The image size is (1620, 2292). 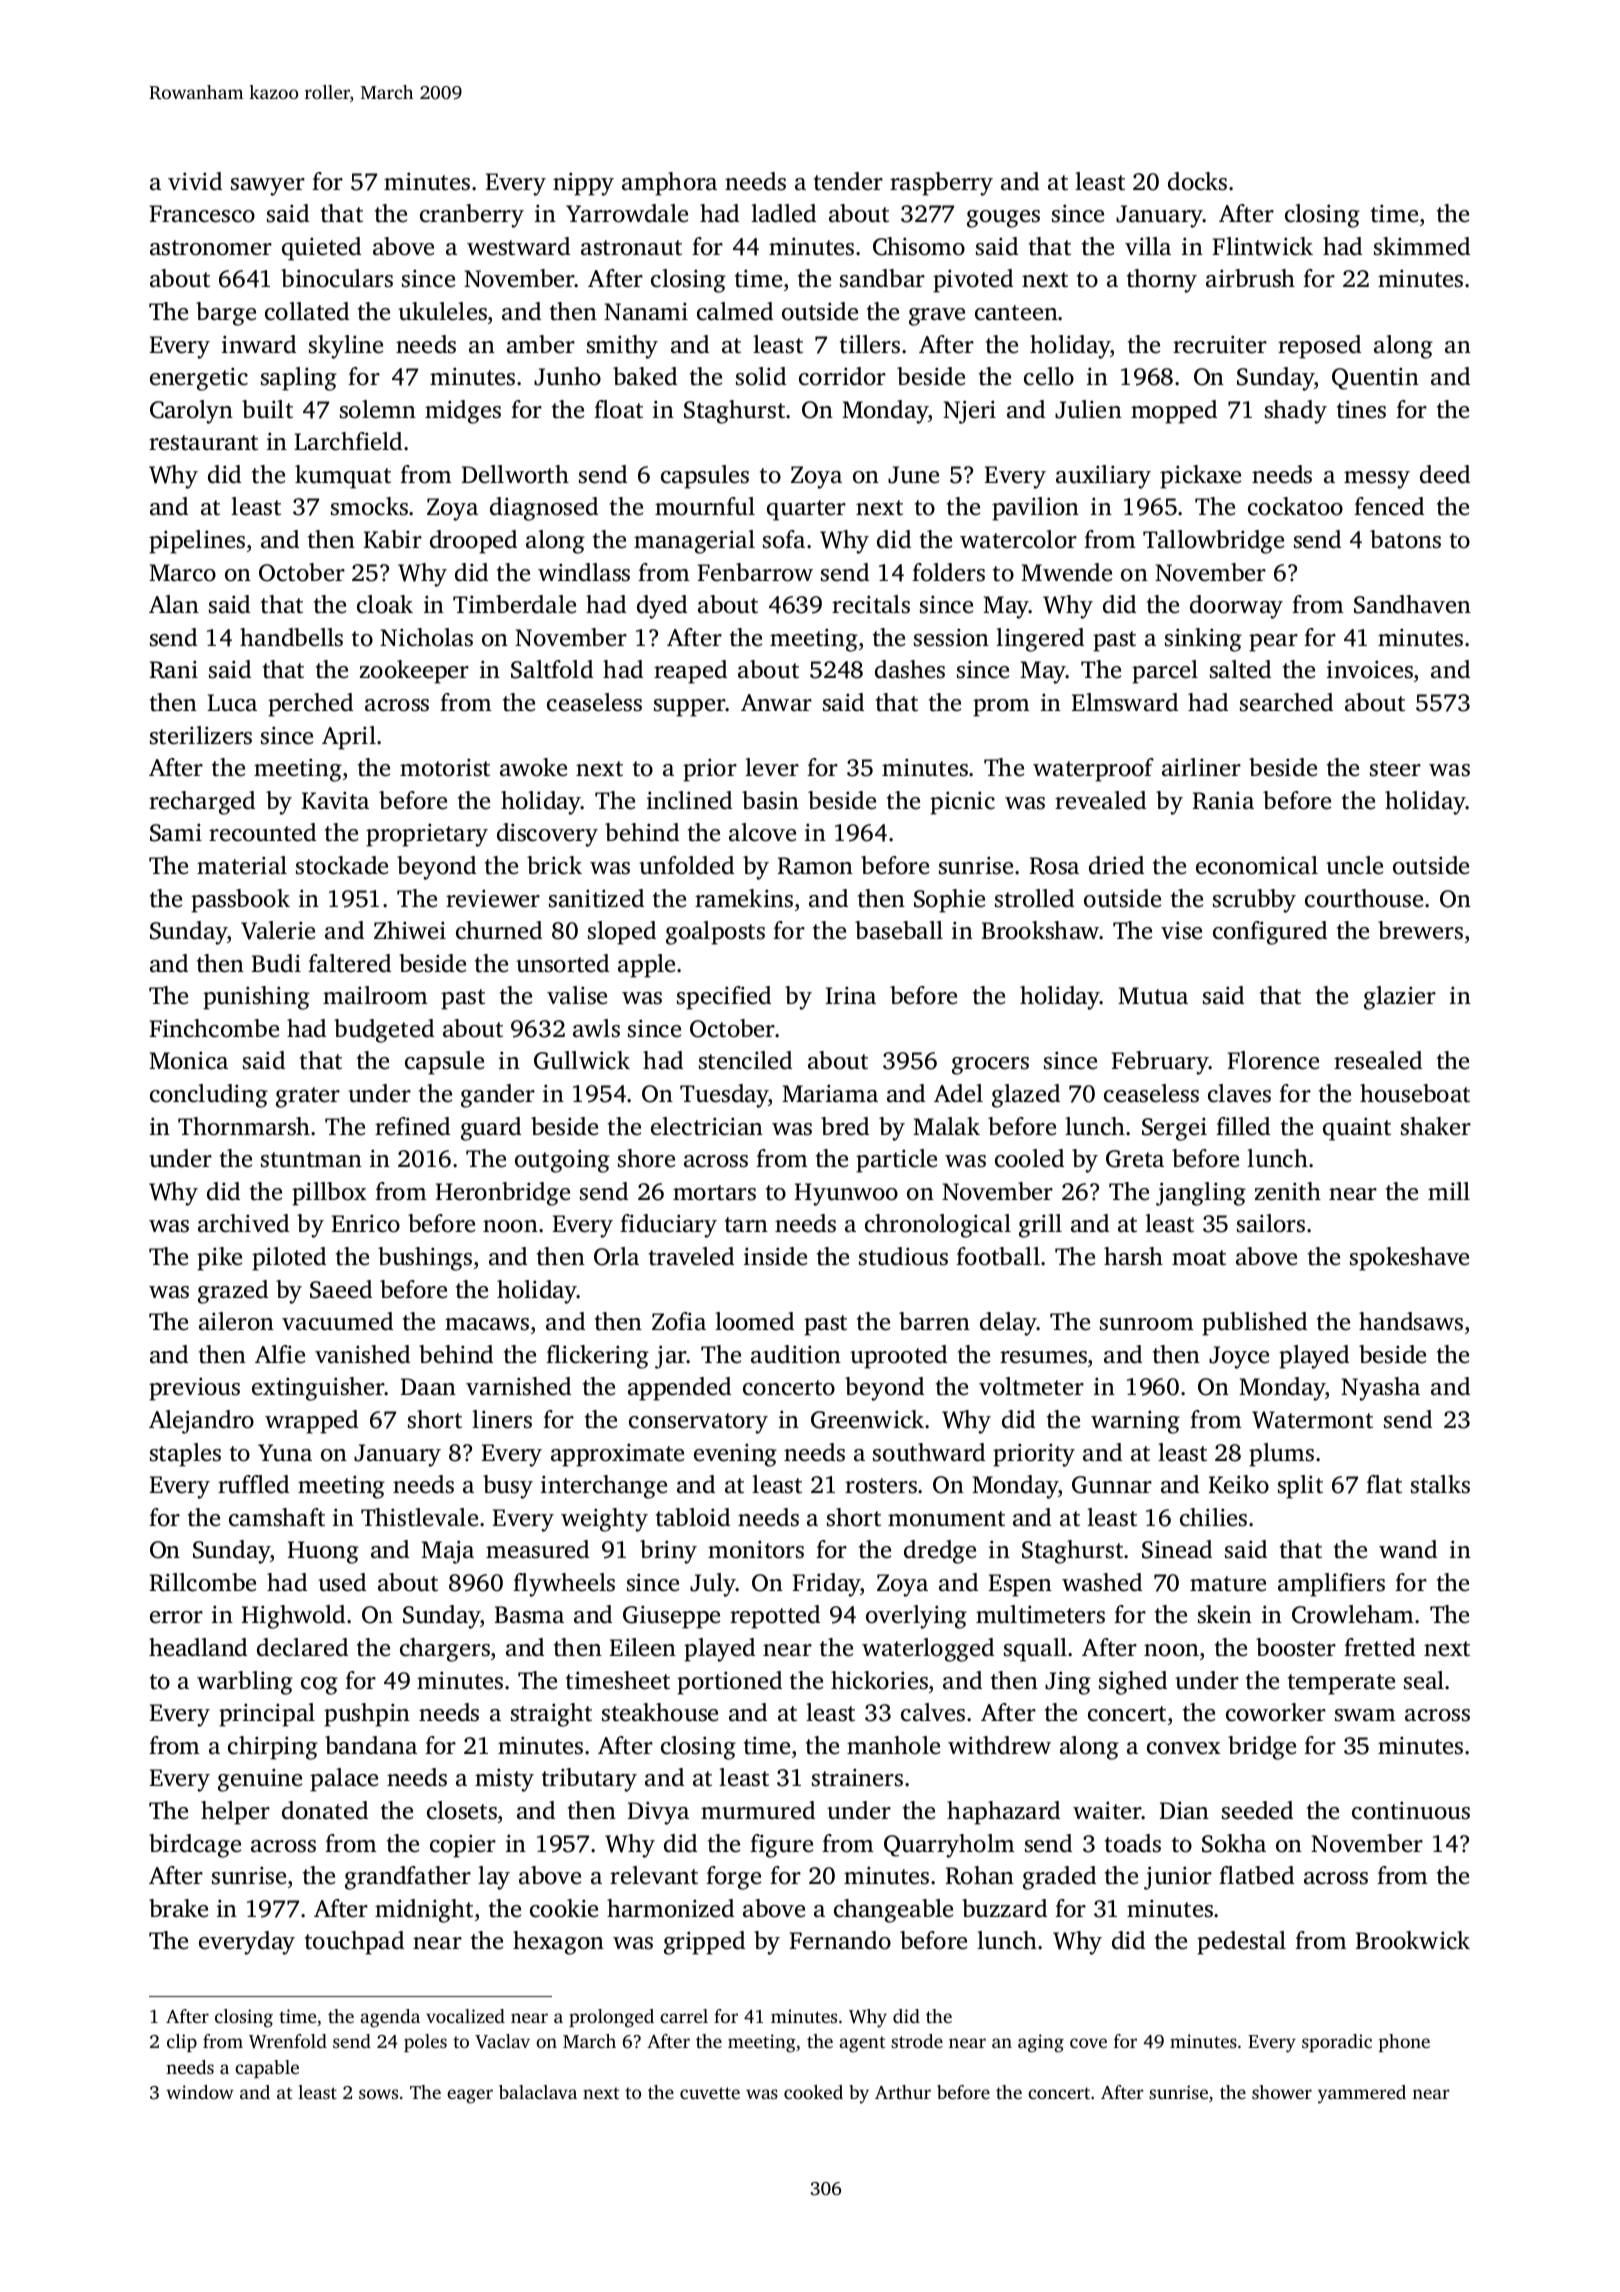 I want to click on pedestal, so click(x=1241, y=1943).
